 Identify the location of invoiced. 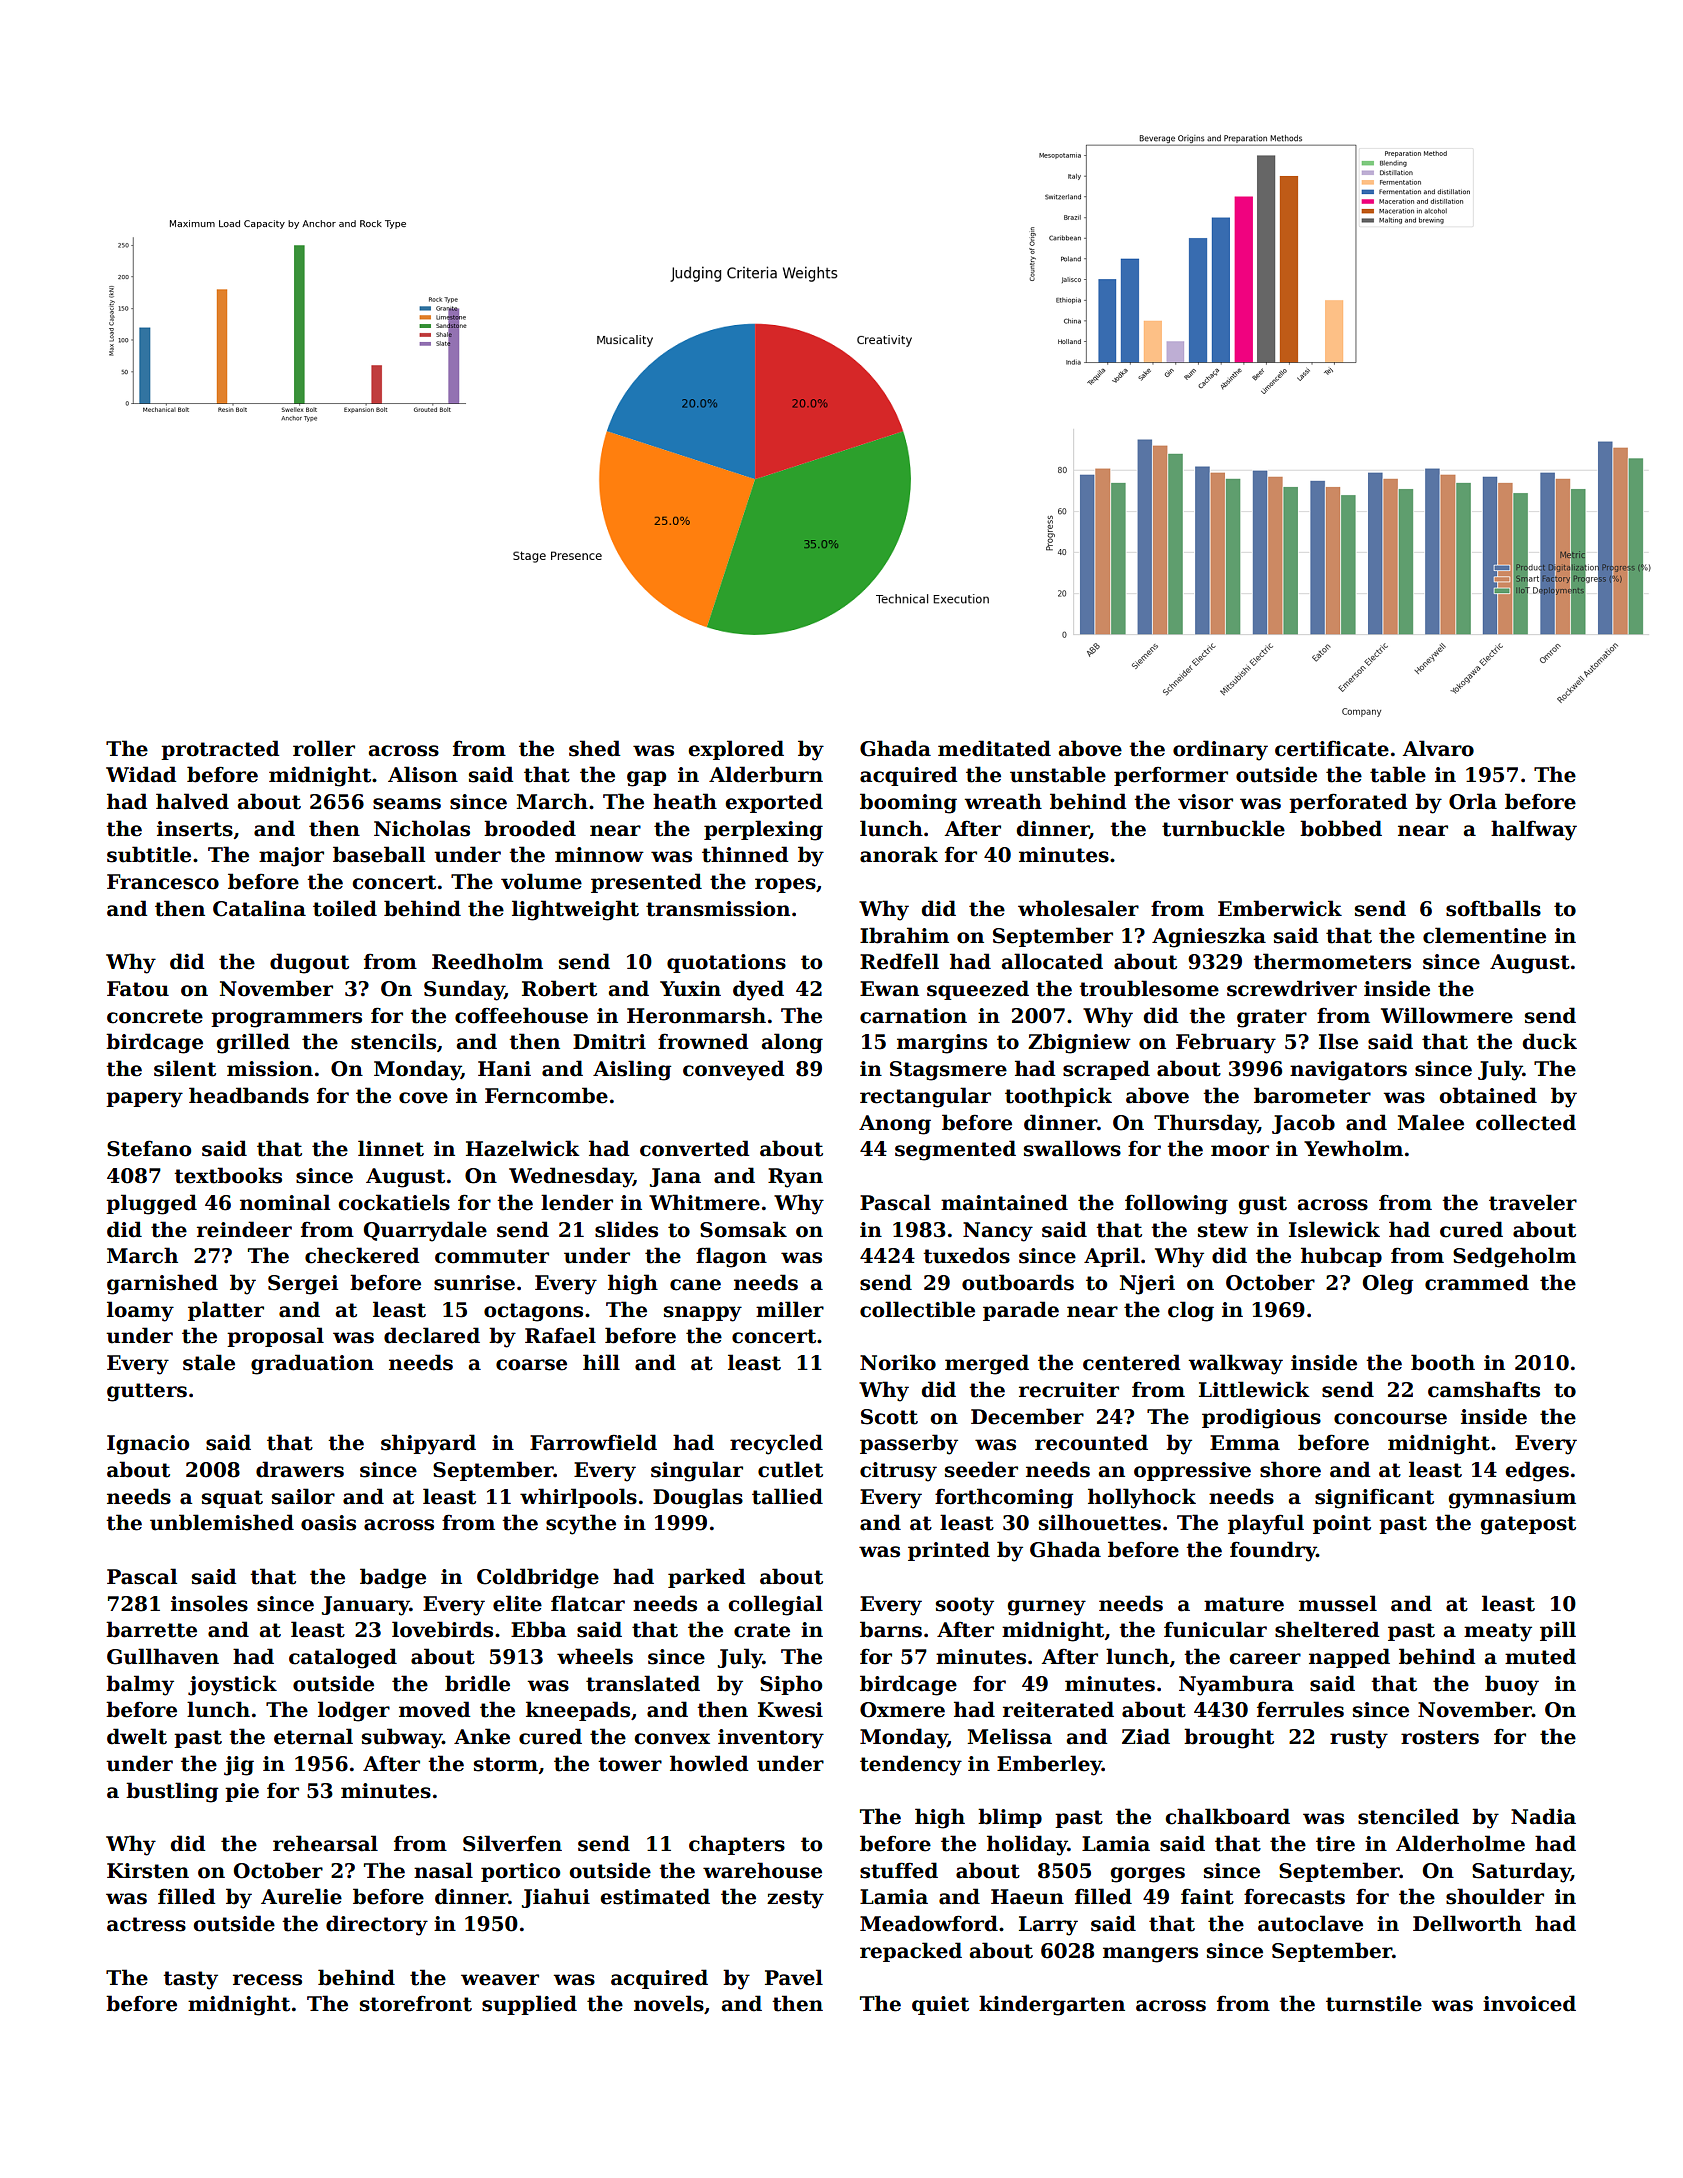
(1529, 2003).
